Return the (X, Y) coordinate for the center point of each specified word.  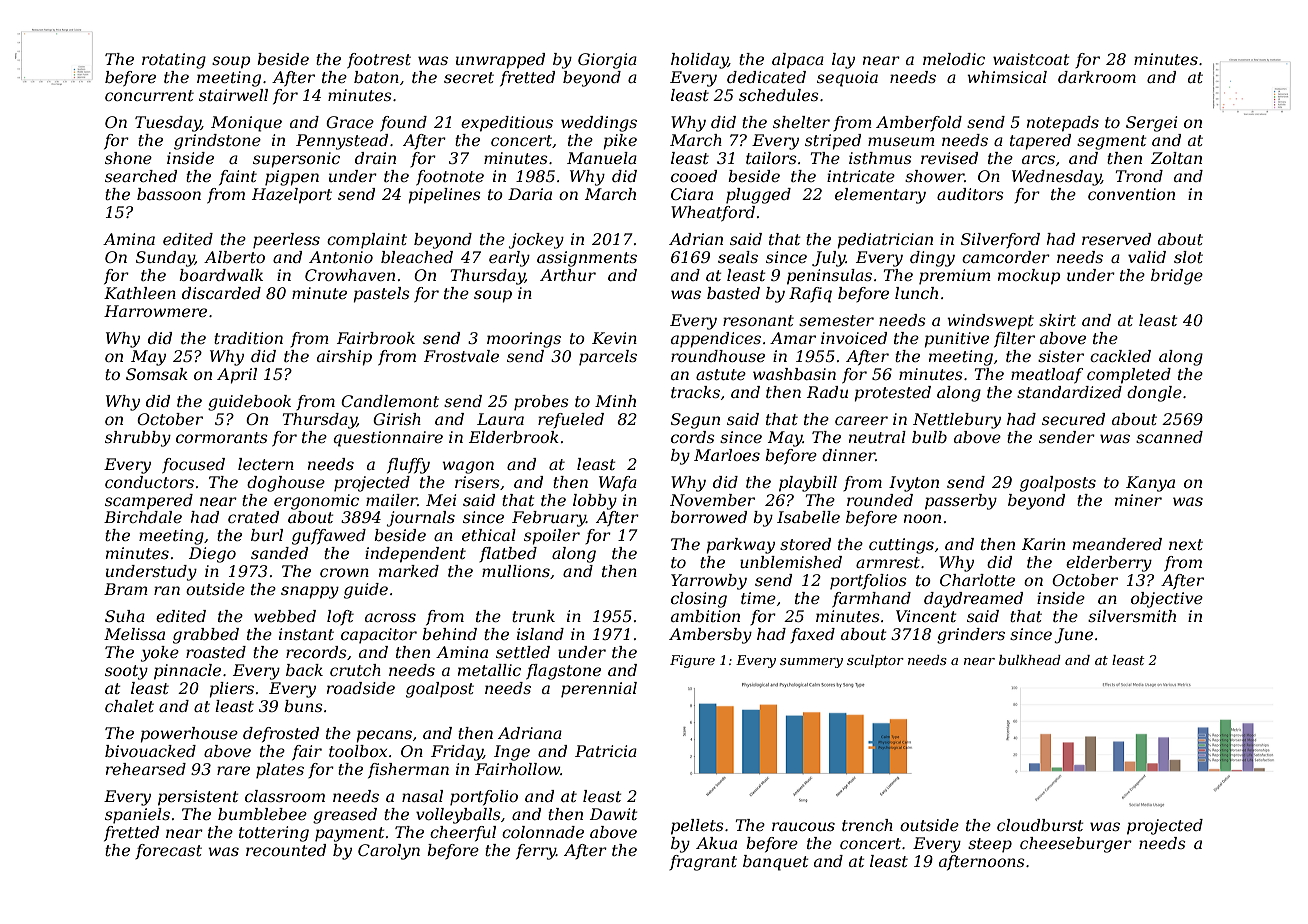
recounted (286, 850)
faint (238, 177)
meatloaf (1047, 375)
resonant (758, 320)
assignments (587, 259)
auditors (970, 194)
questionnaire (388, 439)
